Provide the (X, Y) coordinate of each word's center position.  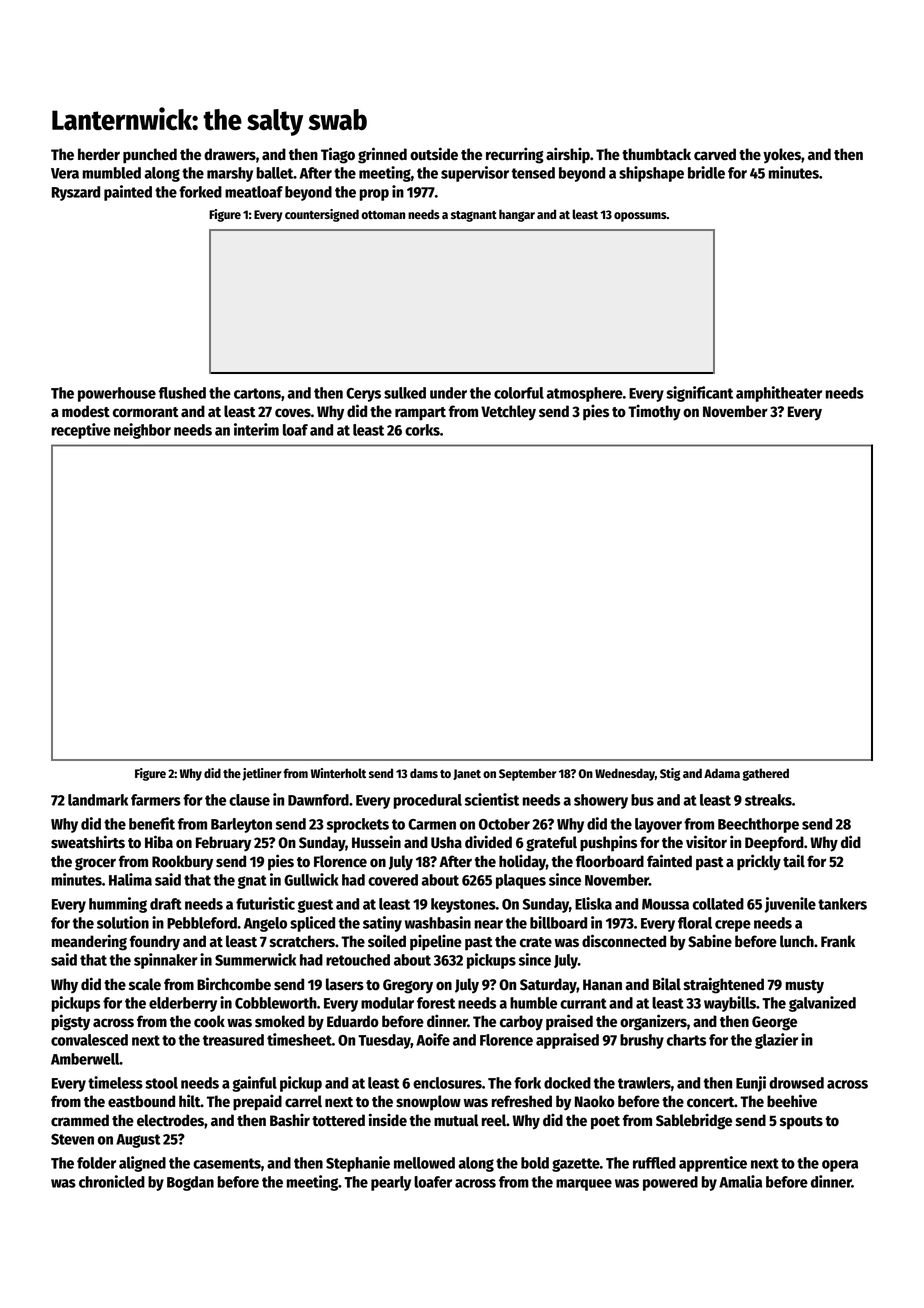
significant (699, 394)
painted (128, 193)
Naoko (595, 1101)
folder (96, 1163)
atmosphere (584, 394)
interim (256, 429)
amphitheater (779, 394)
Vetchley (508, 412)
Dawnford (318, 800)
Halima (130, 879)
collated (718, 904)
